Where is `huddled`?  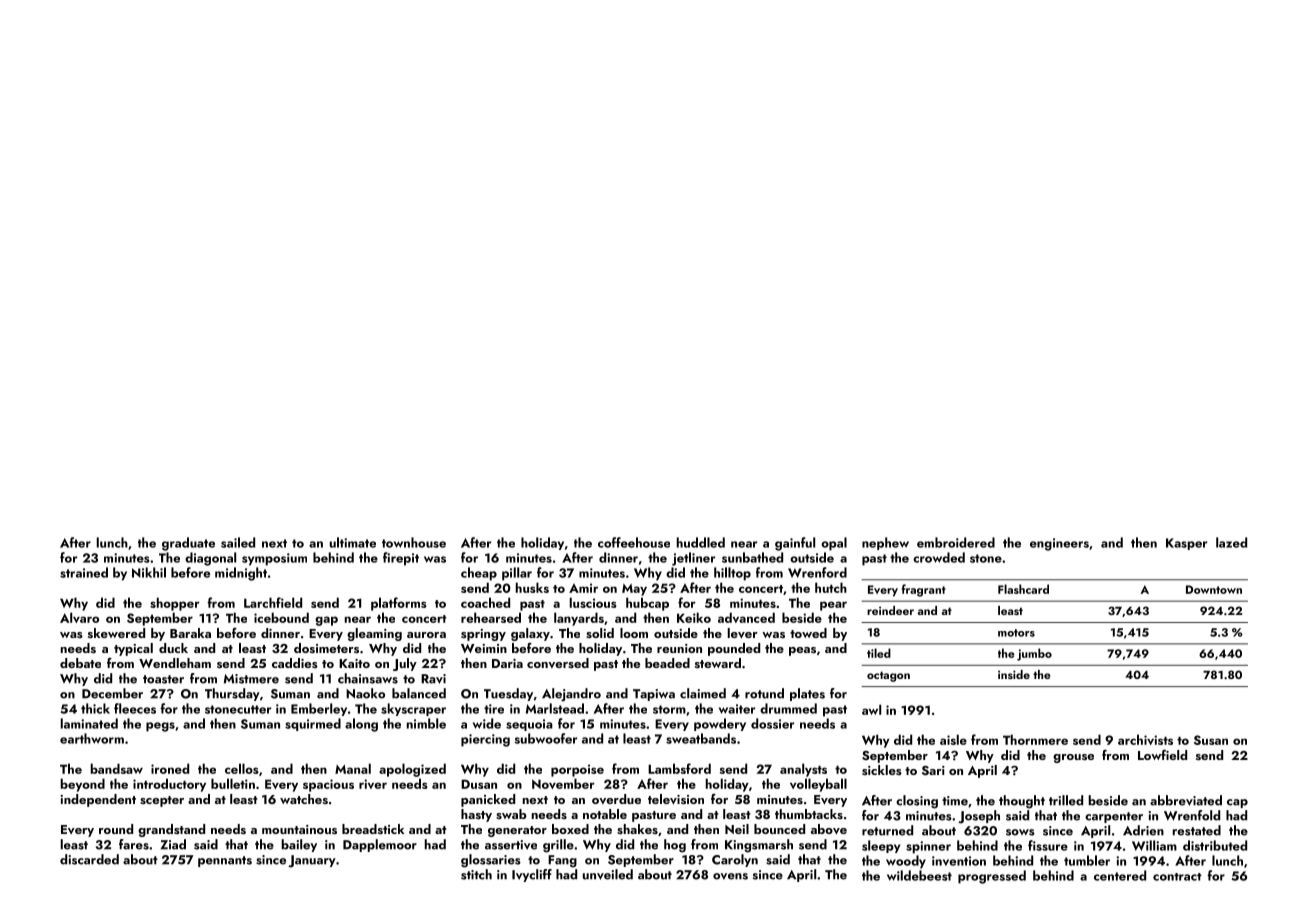 huddled is located at coordinates (701, 542).
